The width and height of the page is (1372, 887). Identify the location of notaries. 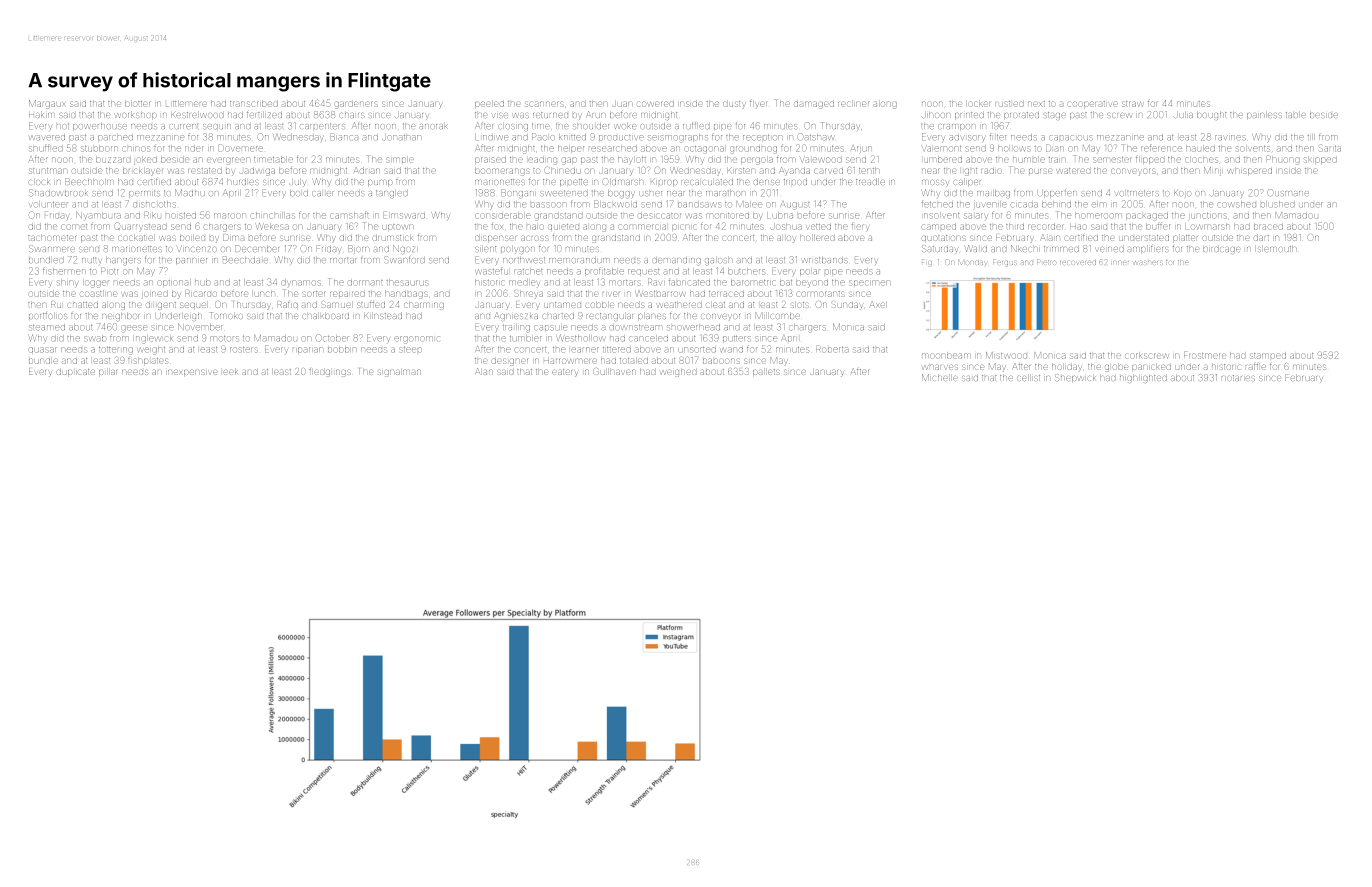
(1238, 378).
